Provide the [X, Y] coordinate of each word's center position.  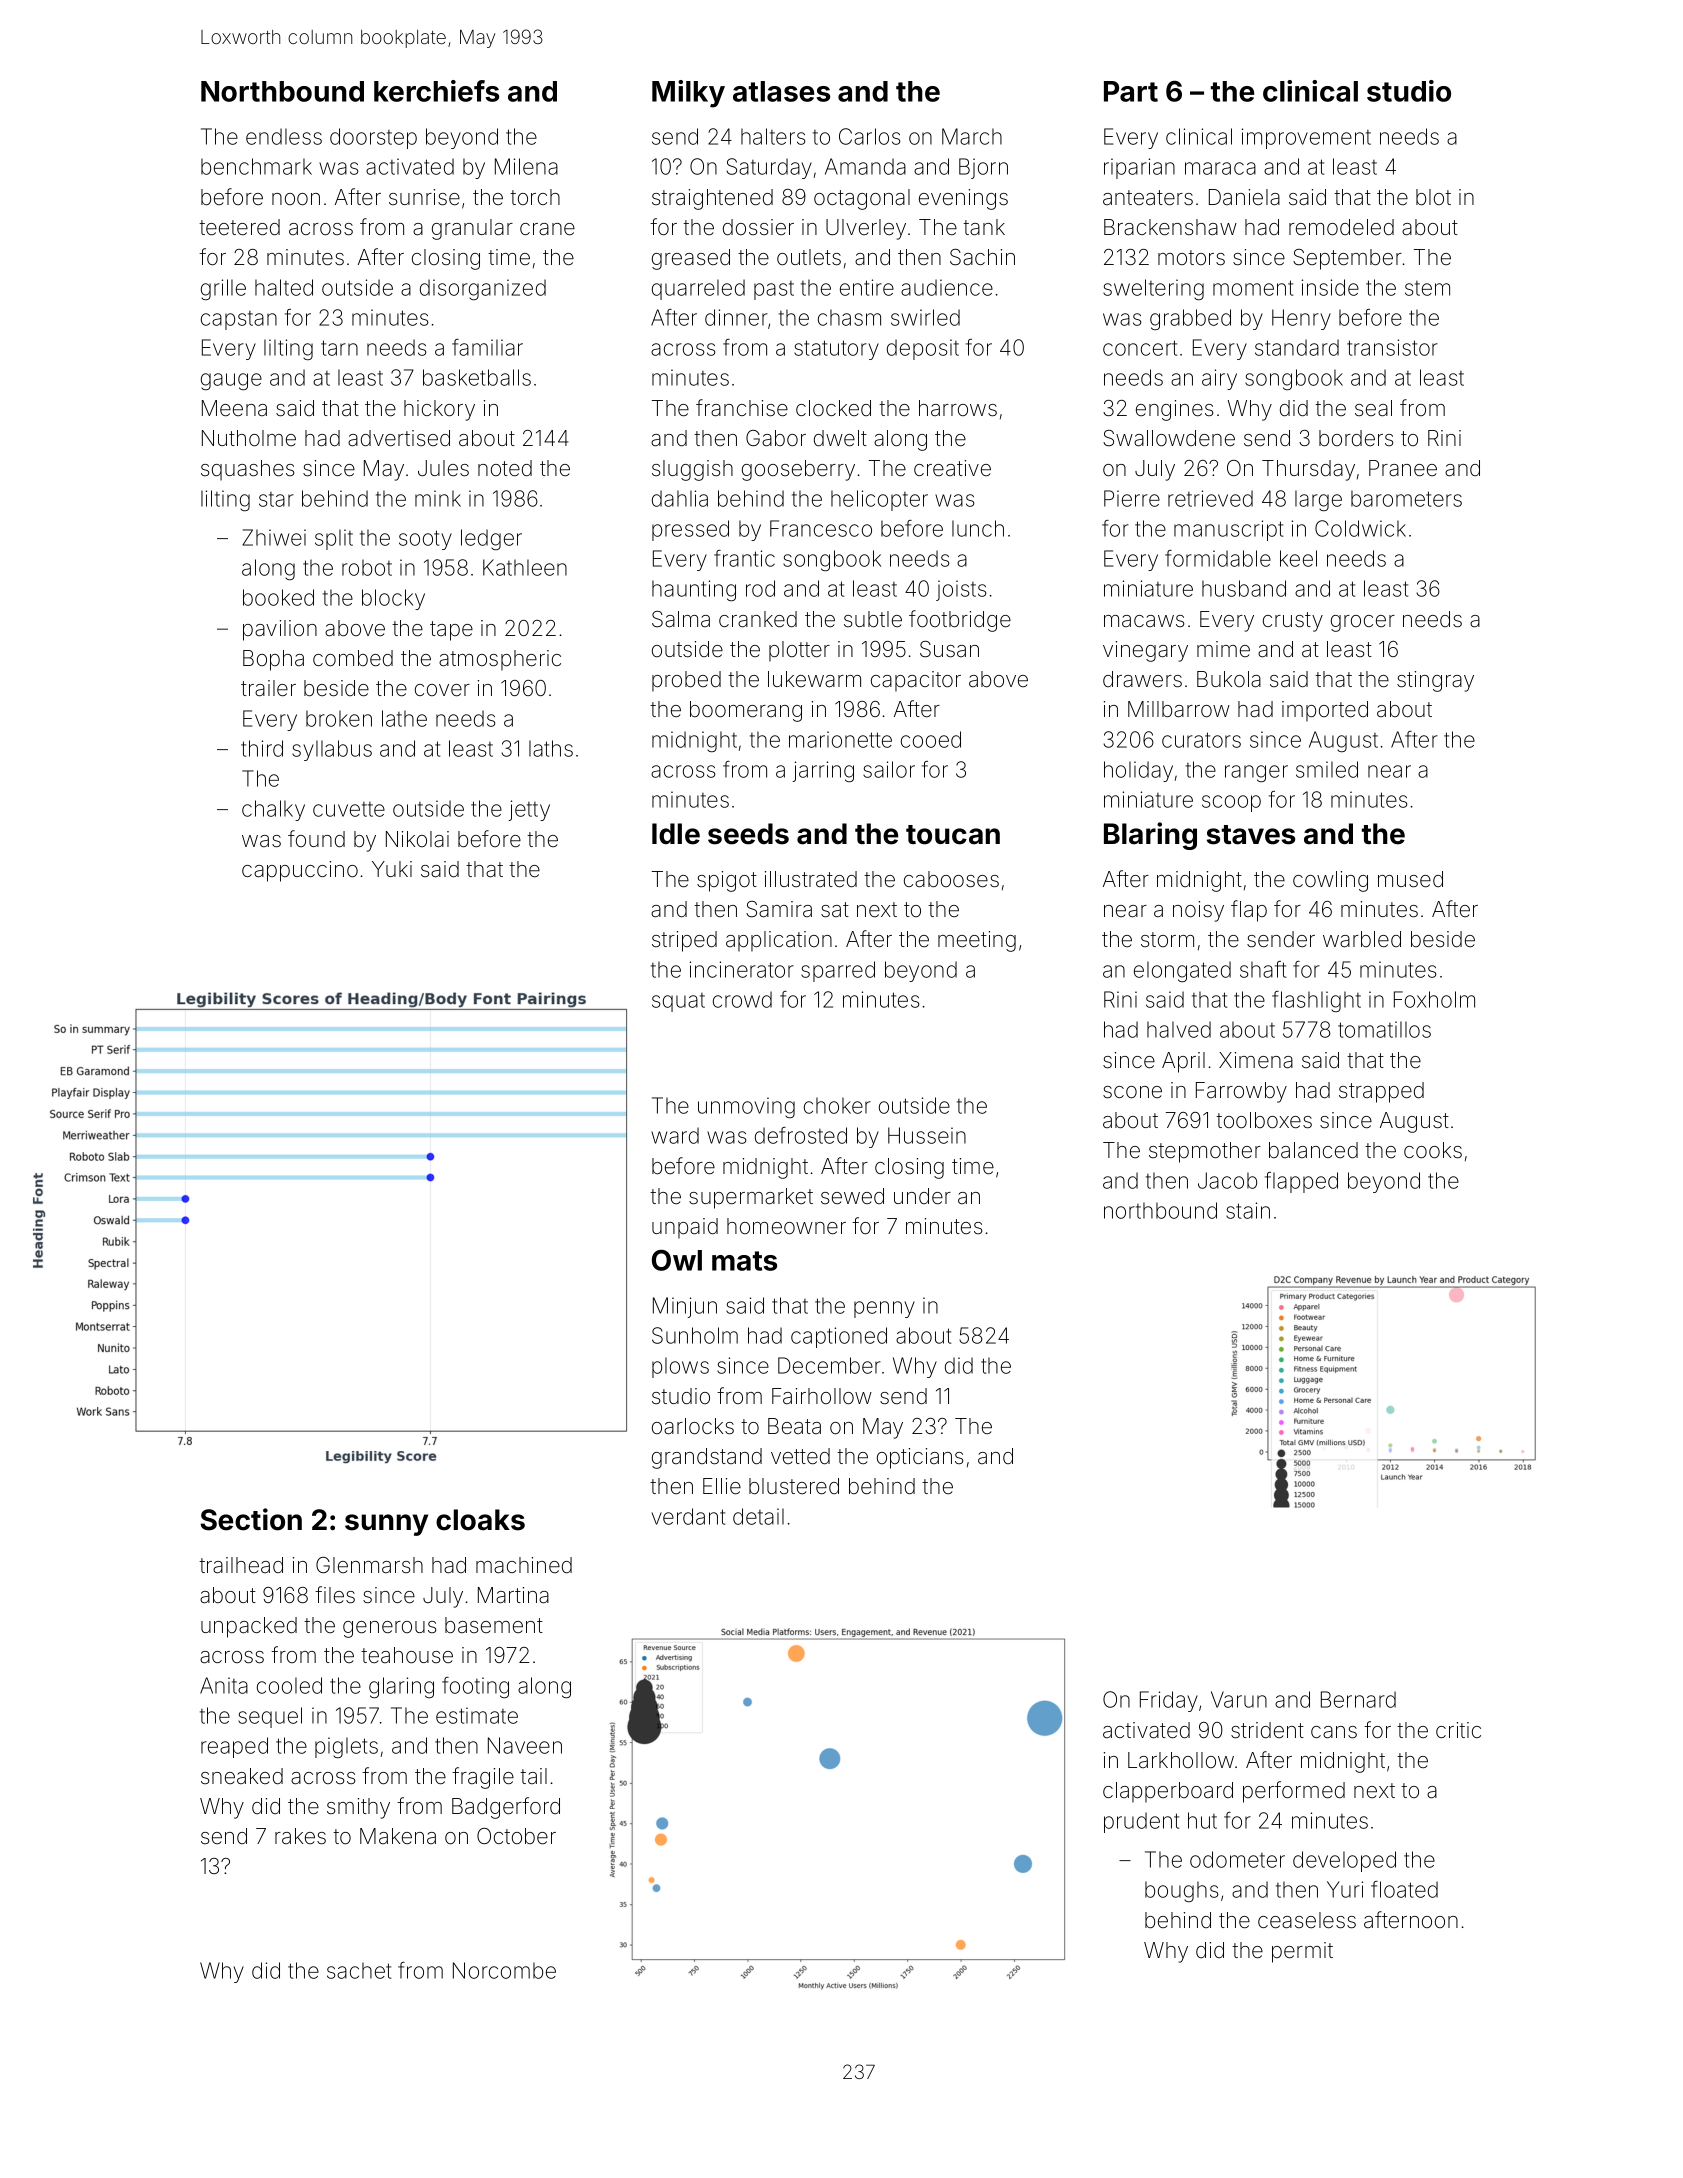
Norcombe [504, 1970]
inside [1330, 287]
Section [251, 1519]
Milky [688, 94]
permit [1302, 1952]
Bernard [1358, 1699]
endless [284, 136]
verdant [688, 1516]
